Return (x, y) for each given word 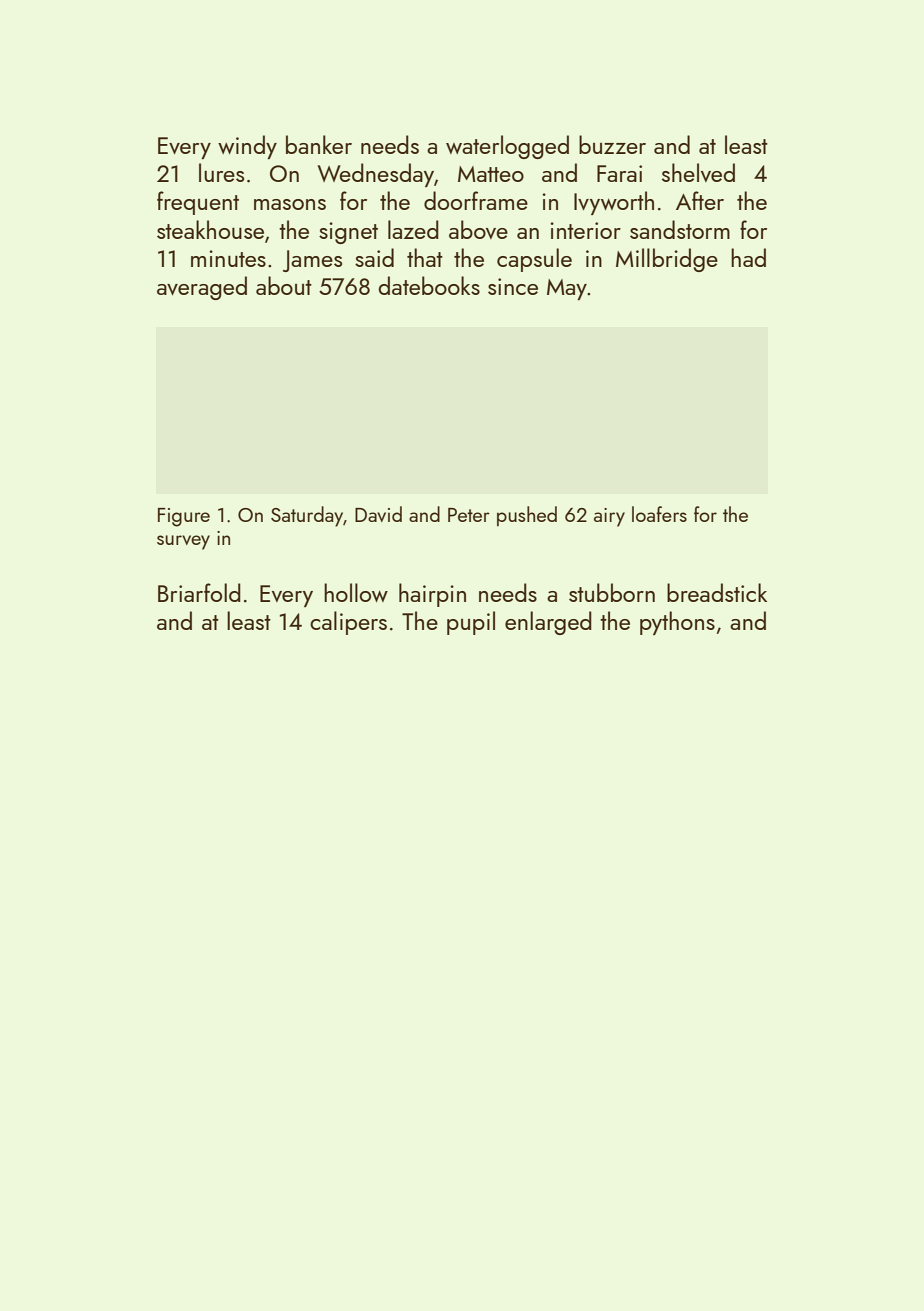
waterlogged (507, 147)
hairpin (432, 595)
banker (319, 144)
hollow (356, 592)
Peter (469, 515)
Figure (184, 517)
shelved (698, 172)
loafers (659, 514)
